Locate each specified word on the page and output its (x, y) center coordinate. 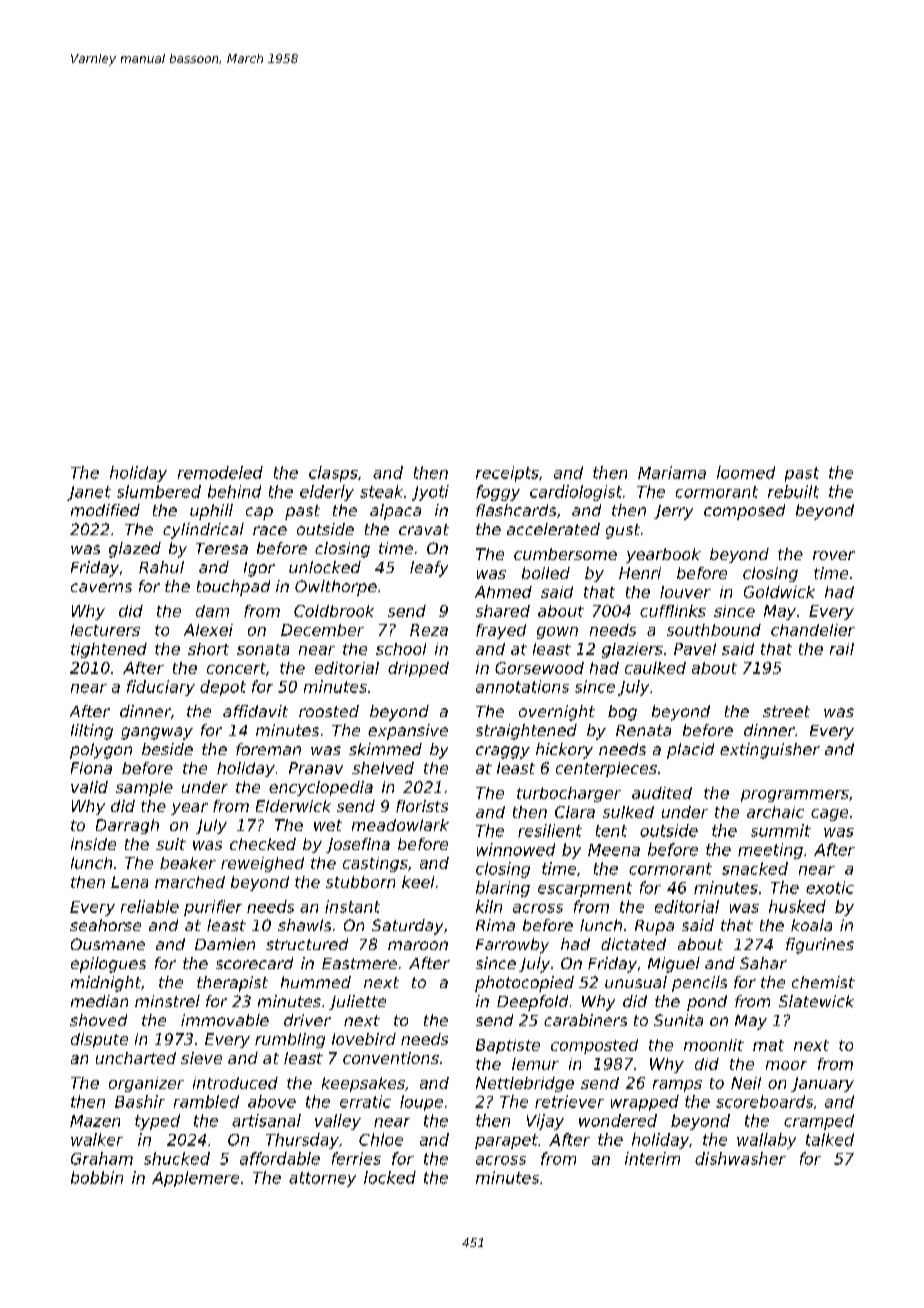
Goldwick (779, 592)
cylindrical (203, 531)
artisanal (266, 1120)
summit (781, 830)
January (822, 1084)
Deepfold (532, 1003)
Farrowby (512, 946)
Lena (129, 882)
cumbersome (565, 554)
